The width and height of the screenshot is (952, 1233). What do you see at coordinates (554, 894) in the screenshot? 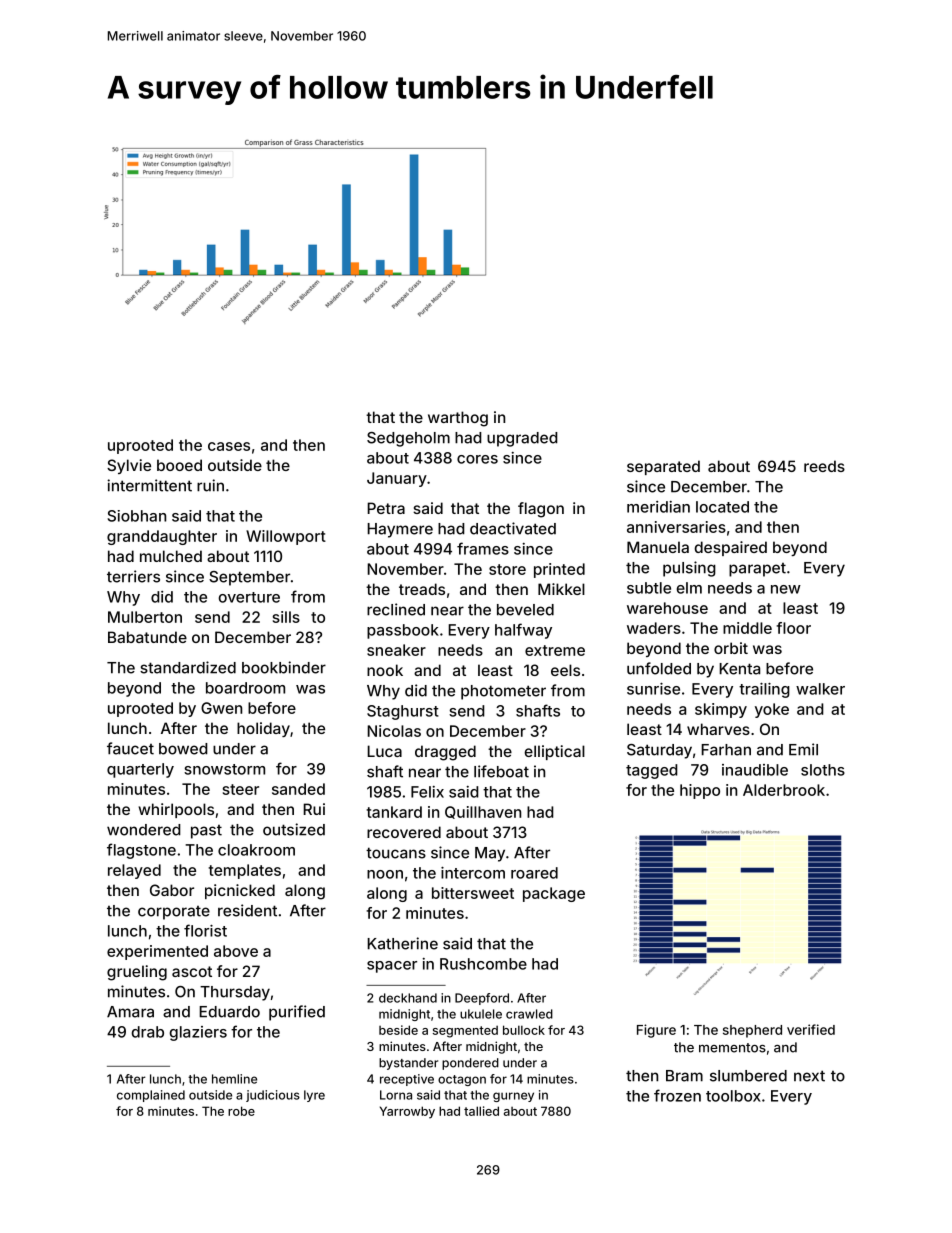
I see `package` at bounding box center [554, 894].
